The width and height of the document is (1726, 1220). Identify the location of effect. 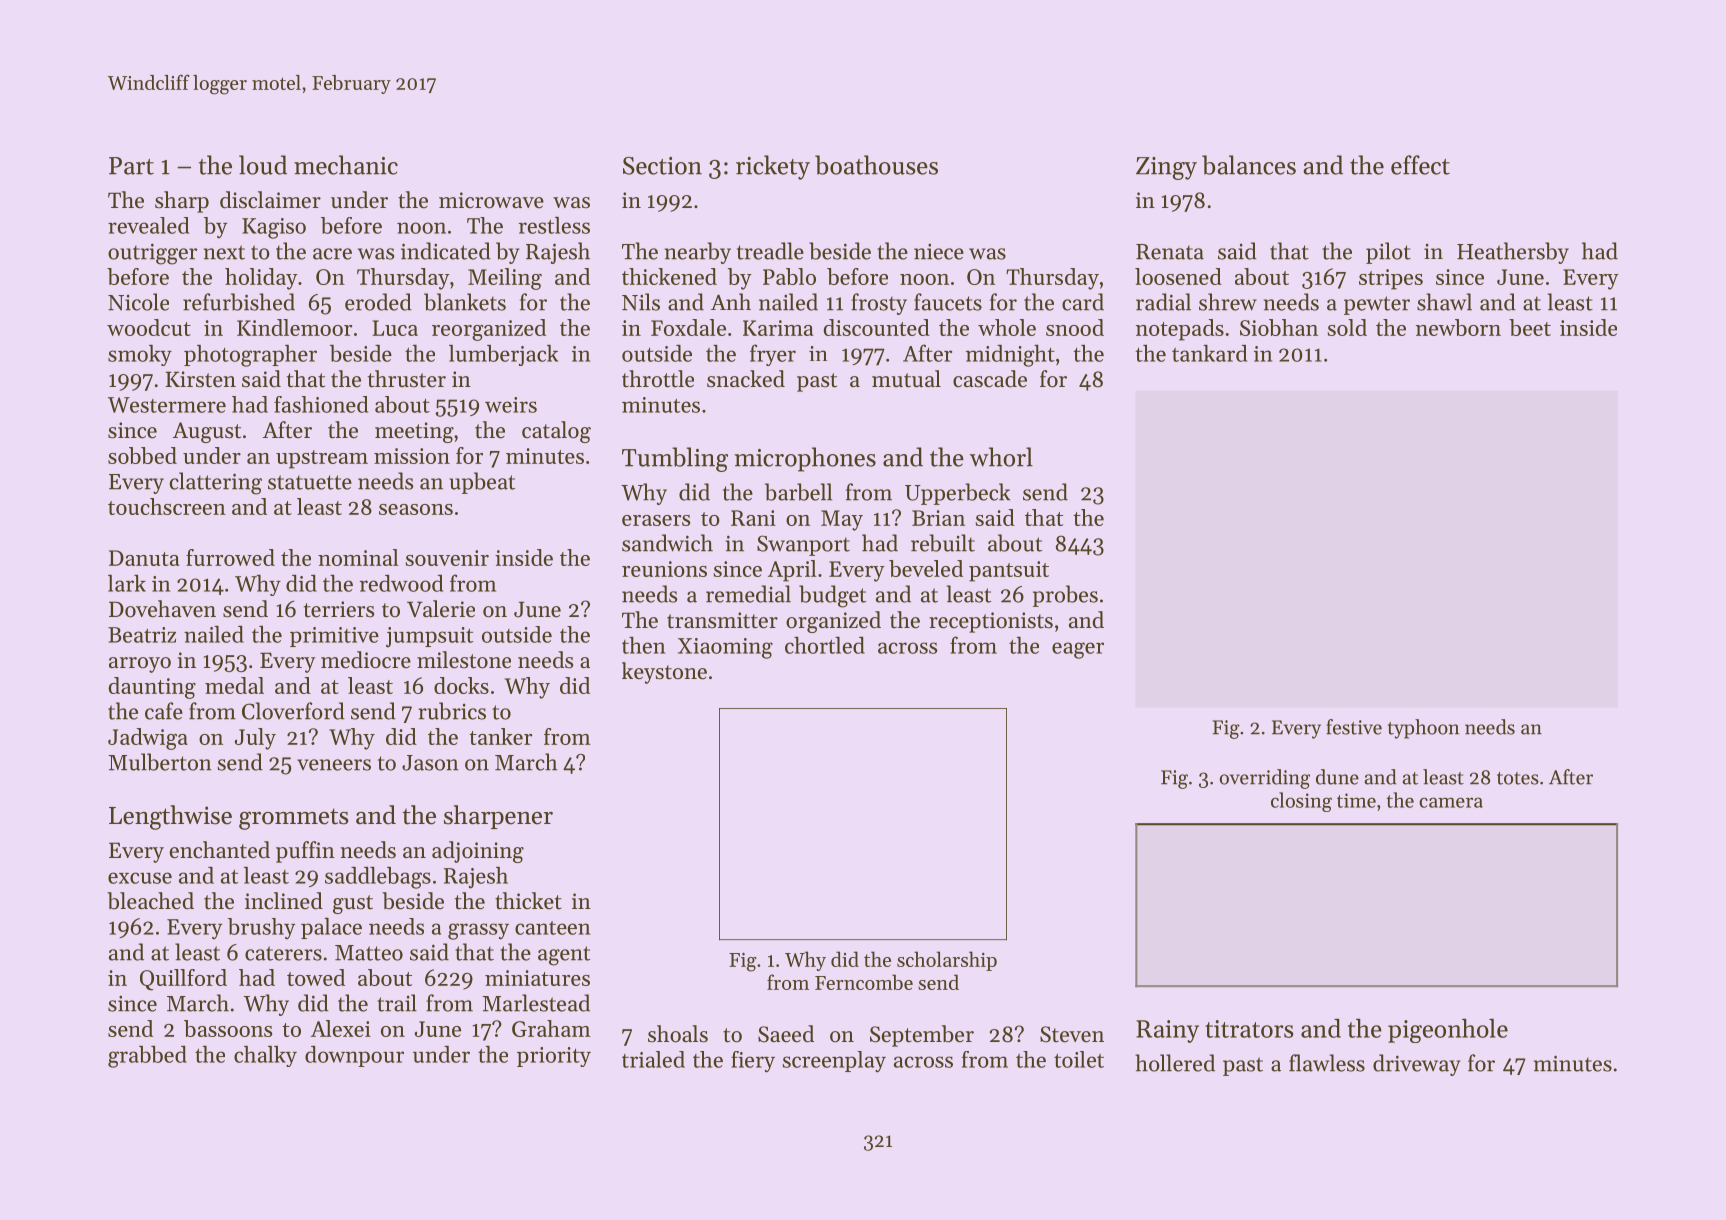
(1420, 165).
